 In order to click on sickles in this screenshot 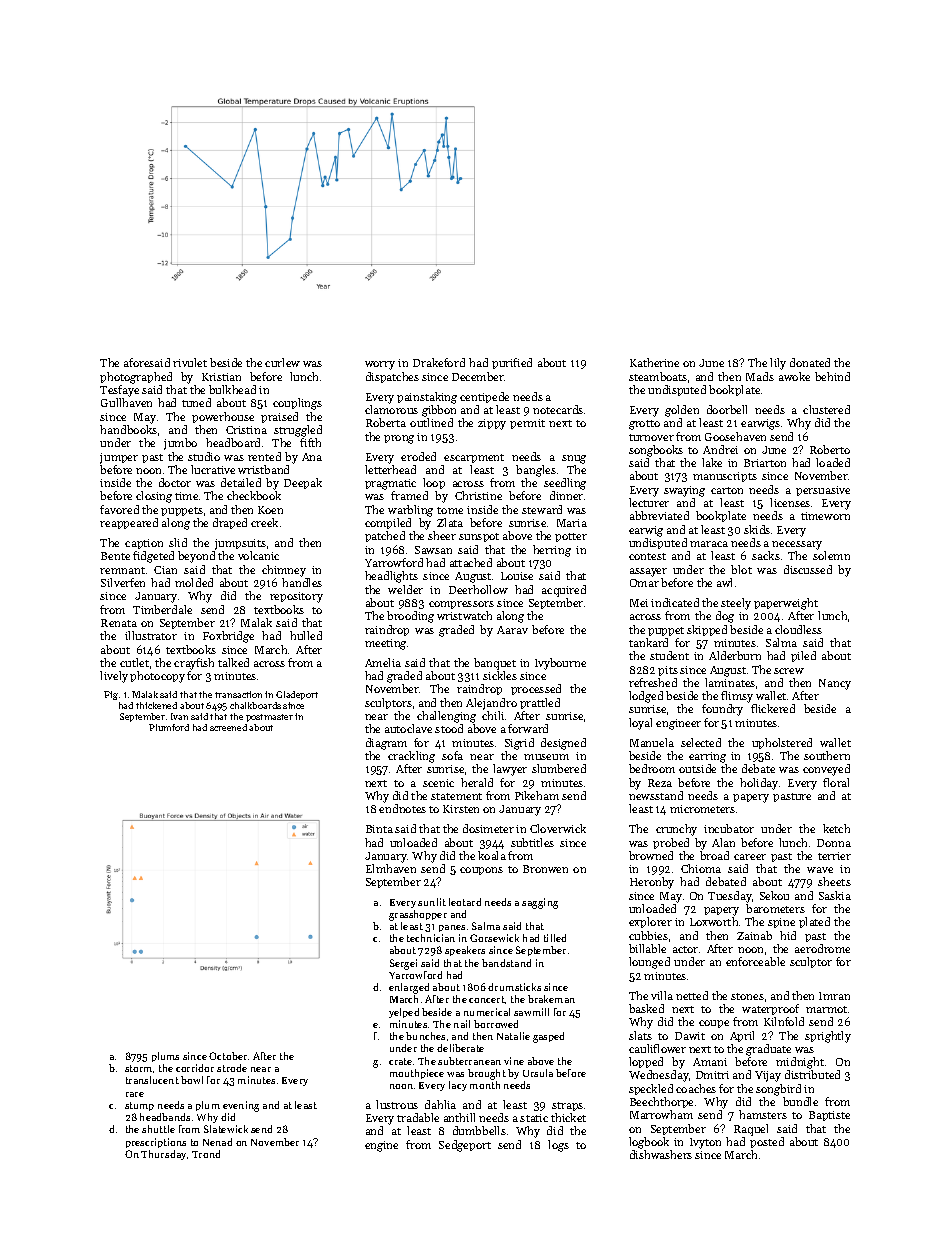, I will do `click(500, 675)`.
